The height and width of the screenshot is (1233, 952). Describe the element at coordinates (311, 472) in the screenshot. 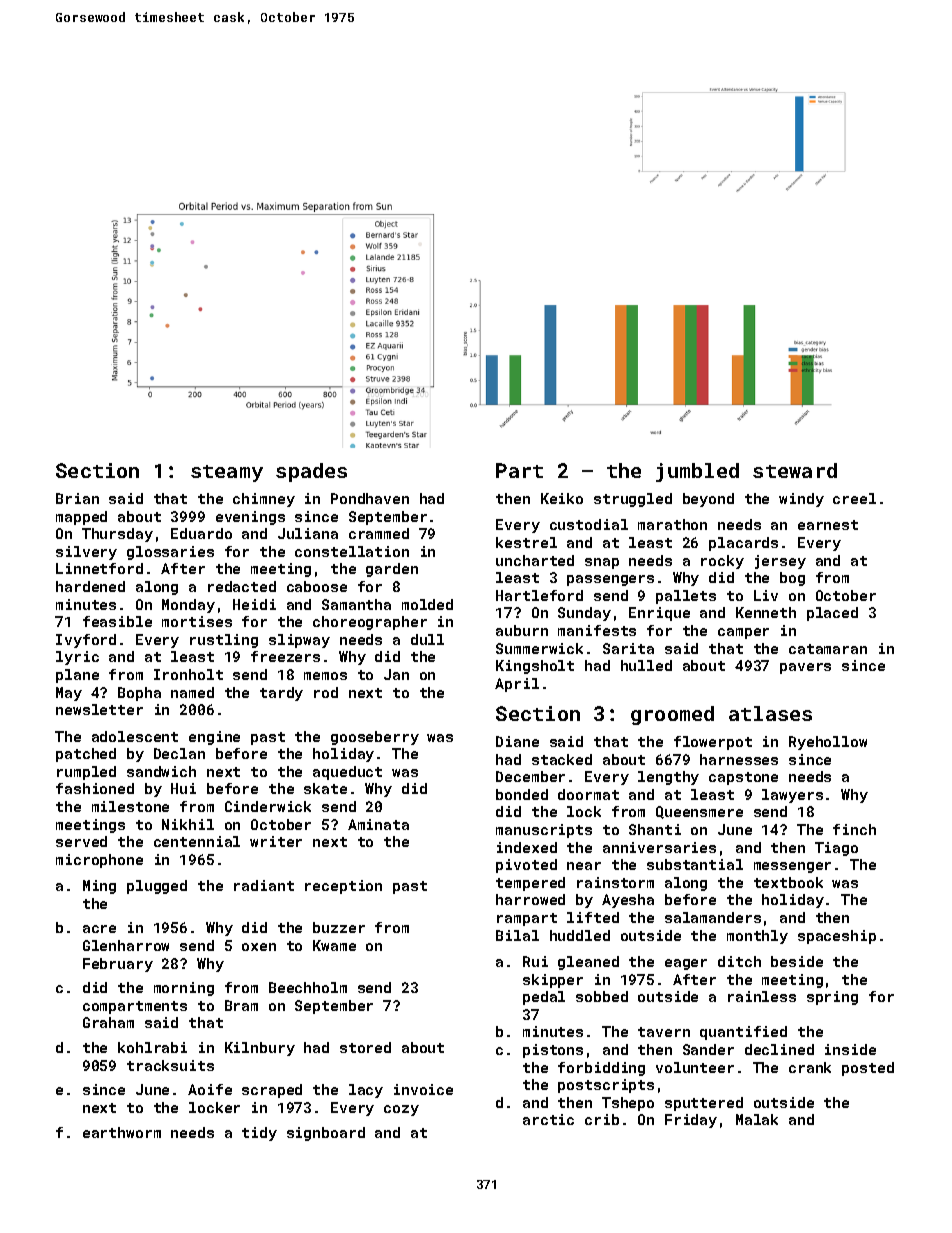

I see `spades` at that location.
